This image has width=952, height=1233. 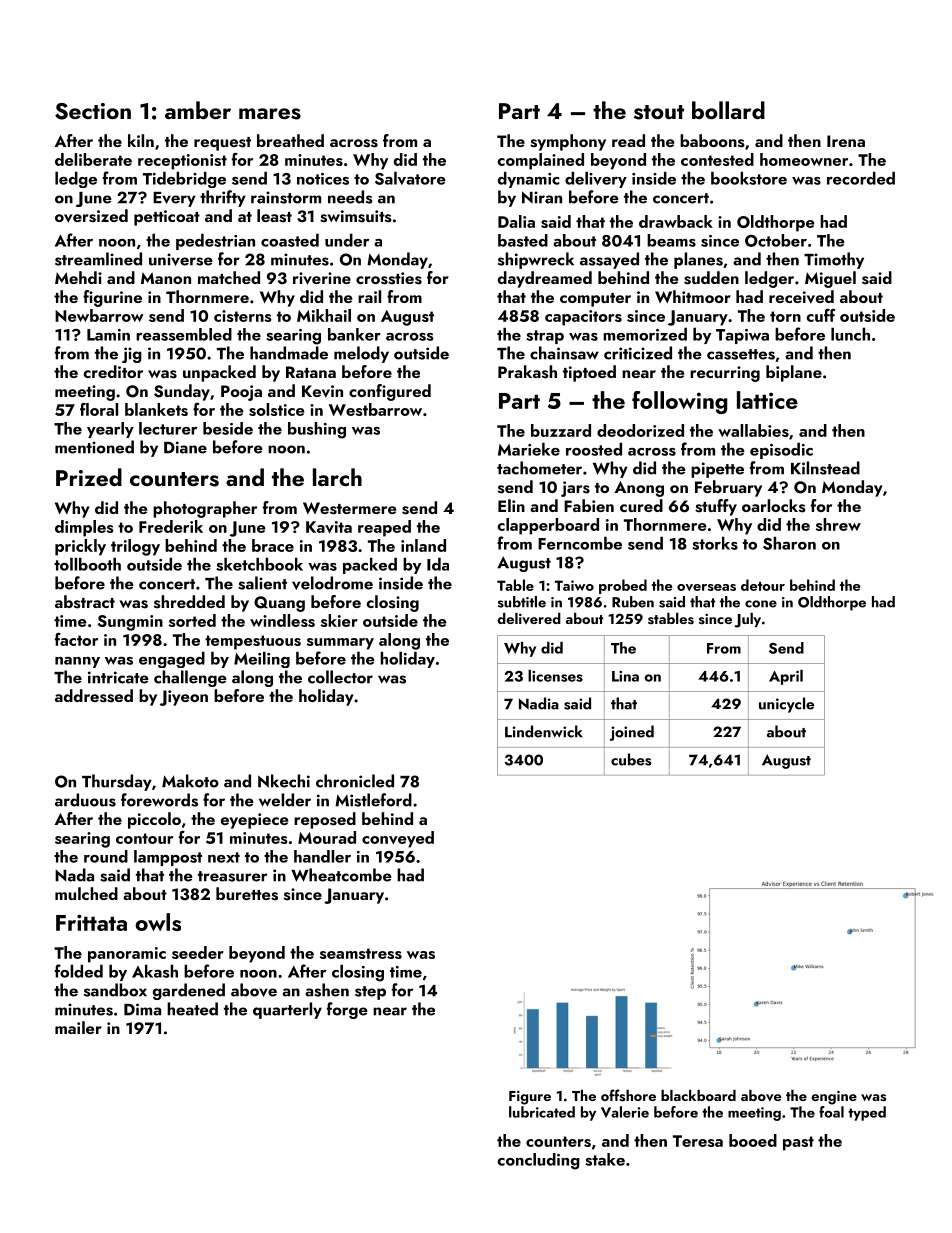 I want to click on cubes, so click(x=631, y=759).
